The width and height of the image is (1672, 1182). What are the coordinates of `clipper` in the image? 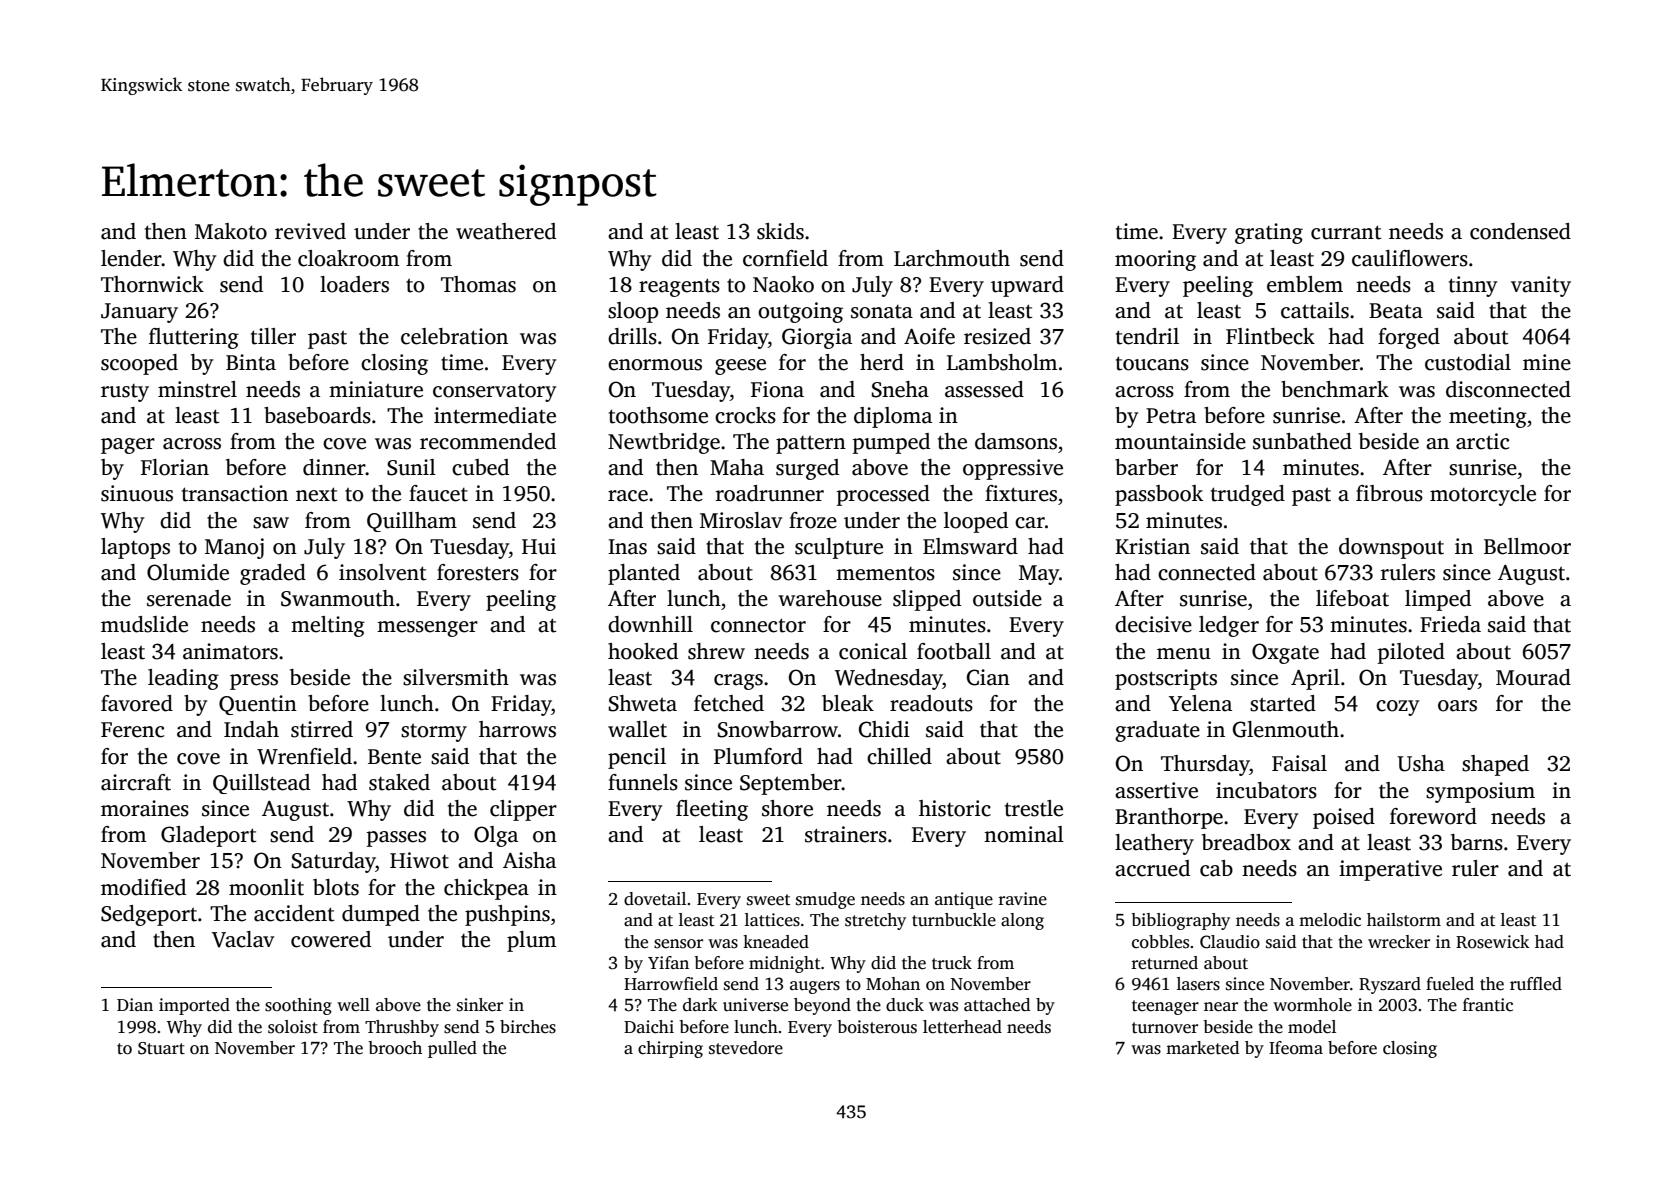 It's located at (523, 810).
